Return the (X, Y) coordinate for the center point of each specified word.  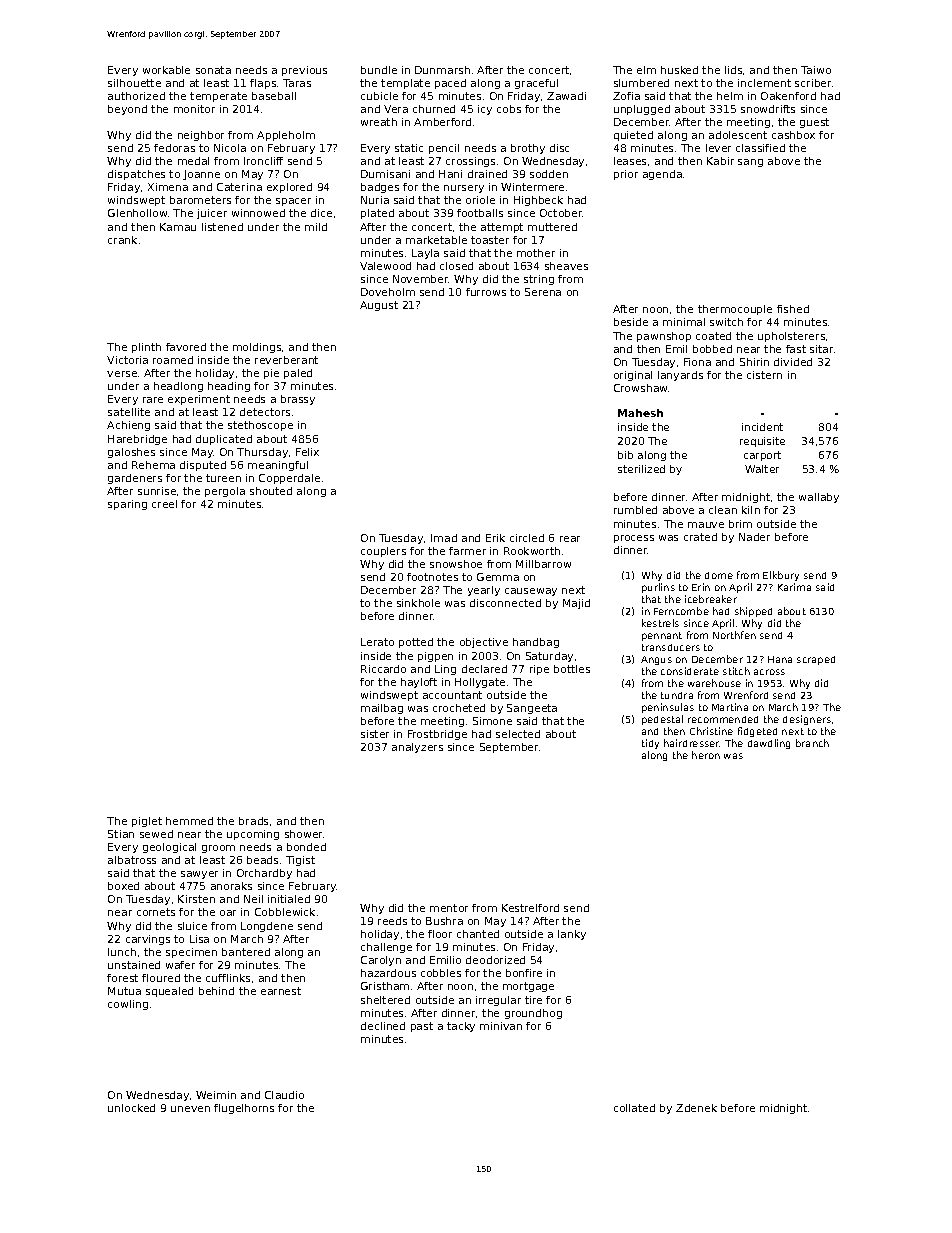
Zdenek (696, 1108)
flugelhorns (244, 1109)
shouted (271, 491)
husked (679, 70)
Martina (730, 707)
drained (487, 174)
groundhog (533, 1014)
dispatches (136, 175)
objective (484, 643)
